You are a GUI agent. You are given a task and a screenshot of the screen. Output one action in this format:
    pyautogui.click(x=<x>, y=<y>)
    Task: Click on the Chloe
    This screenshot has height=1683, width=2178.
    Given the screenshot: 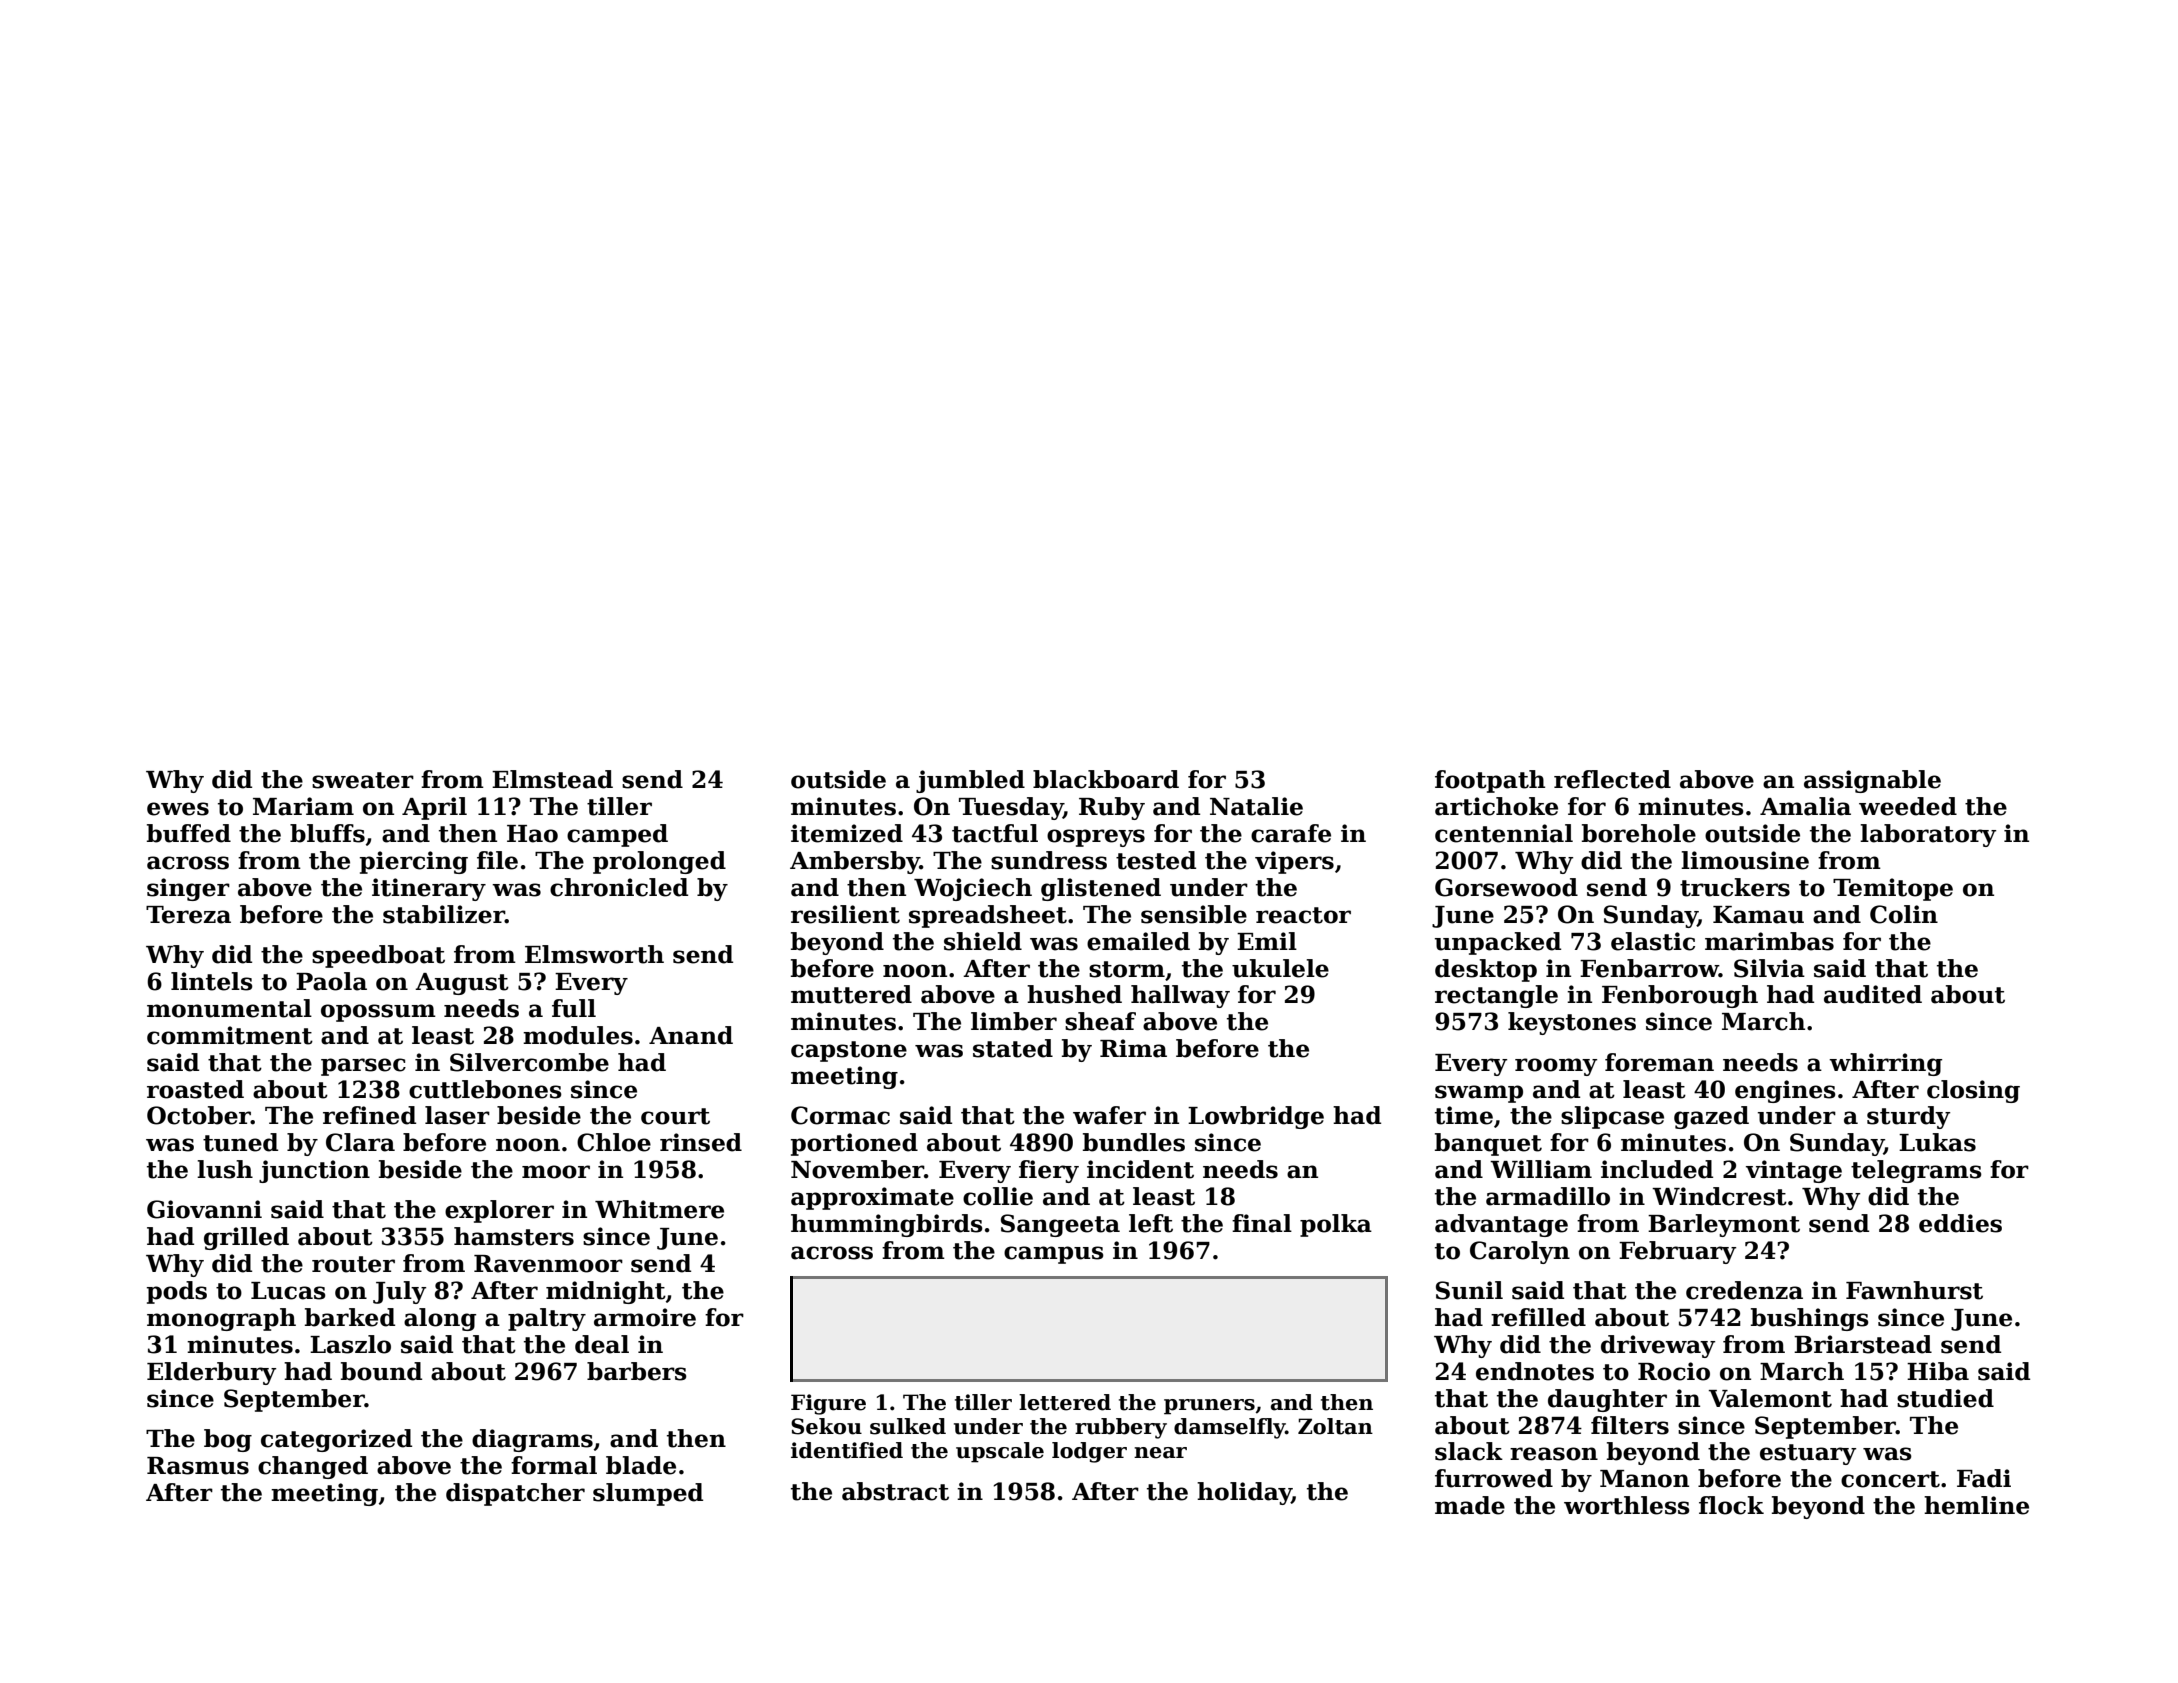 What is the action you would take?
    pyautogui.click(x=614, y=1142)
